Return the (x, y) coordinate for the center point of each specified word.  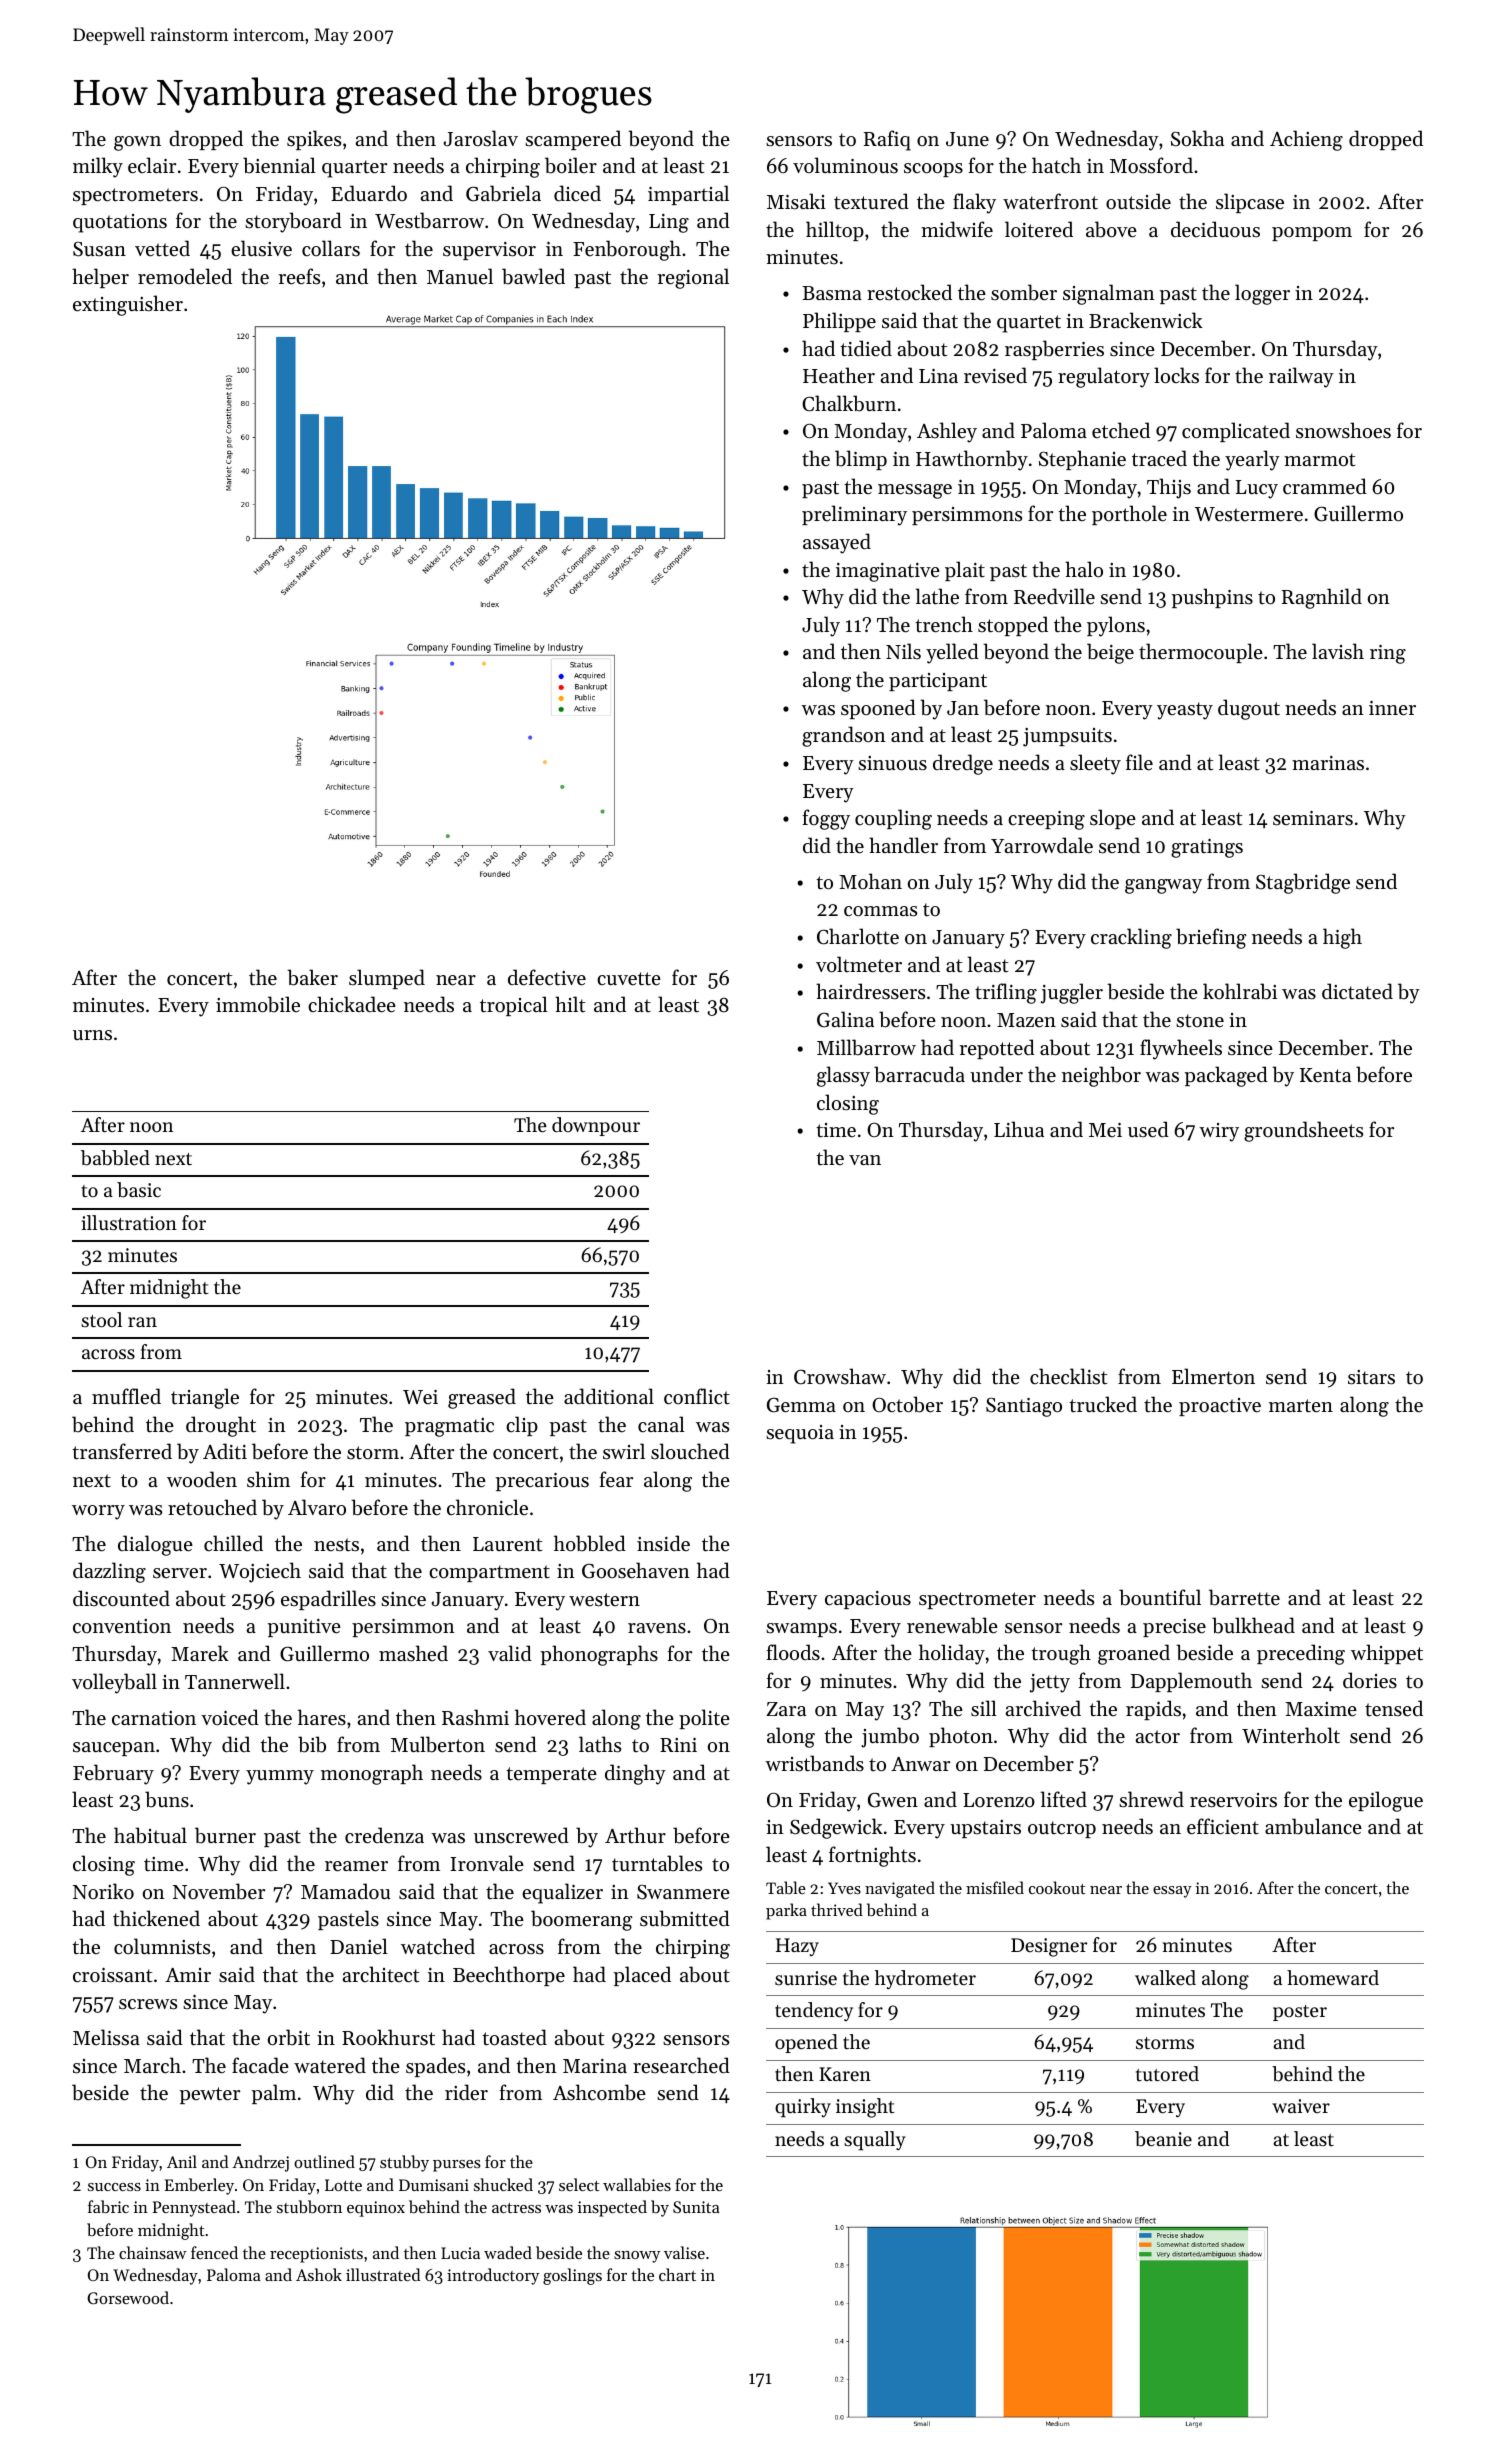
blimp (861, 460)
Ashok (319, 2274)
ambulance (1313, 1826)
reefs (299, 276)
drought (221, 1426)
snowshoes (1343, 430)
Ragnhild (1322, 598)
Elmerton (1213, 1376)
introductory (493, 2276)
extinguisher (128, 305)
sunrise (806, 1978)
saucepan (114, 1749)
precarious (542, 1482)
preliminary (854, 515)
